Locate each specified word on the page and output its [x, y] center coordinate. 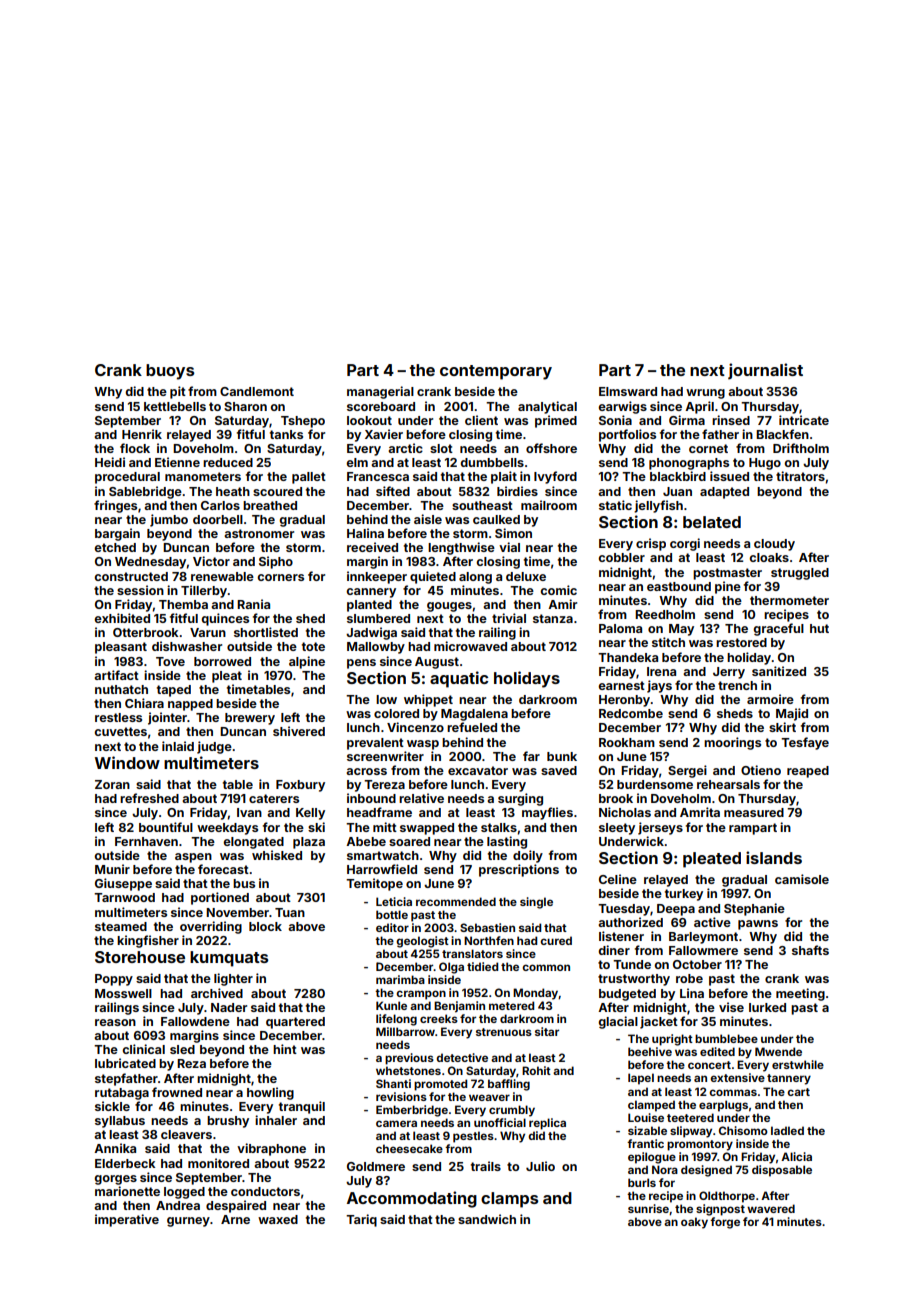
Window [127, 762]
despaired [236, 1206]
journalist [765, 371]
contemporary [496, 372]
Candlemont [257, 391]
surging [520, 799]
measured [754, 812]
